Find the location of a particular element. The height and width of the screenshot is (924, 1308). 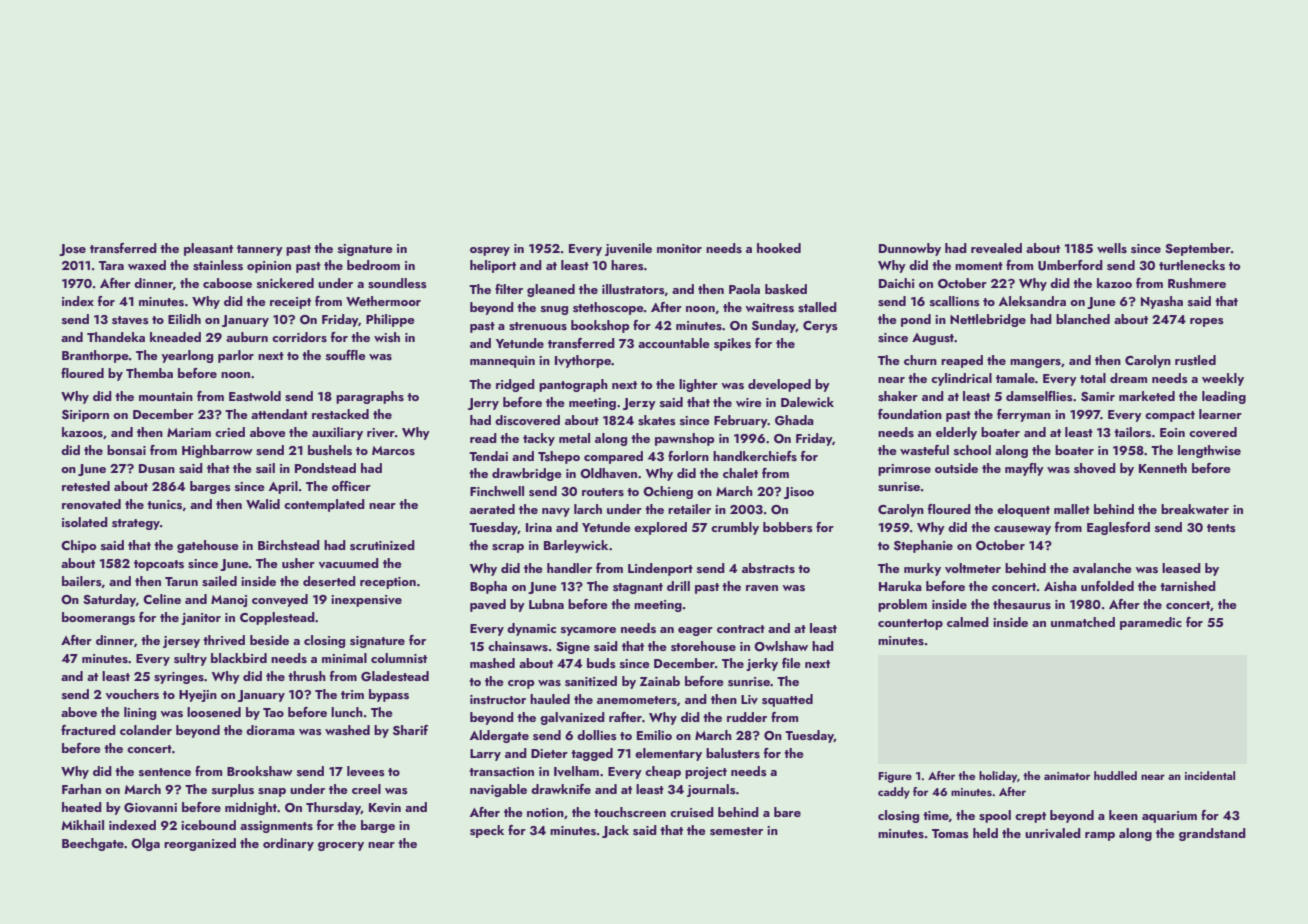

hooked is located at coordinates (779, 248).
